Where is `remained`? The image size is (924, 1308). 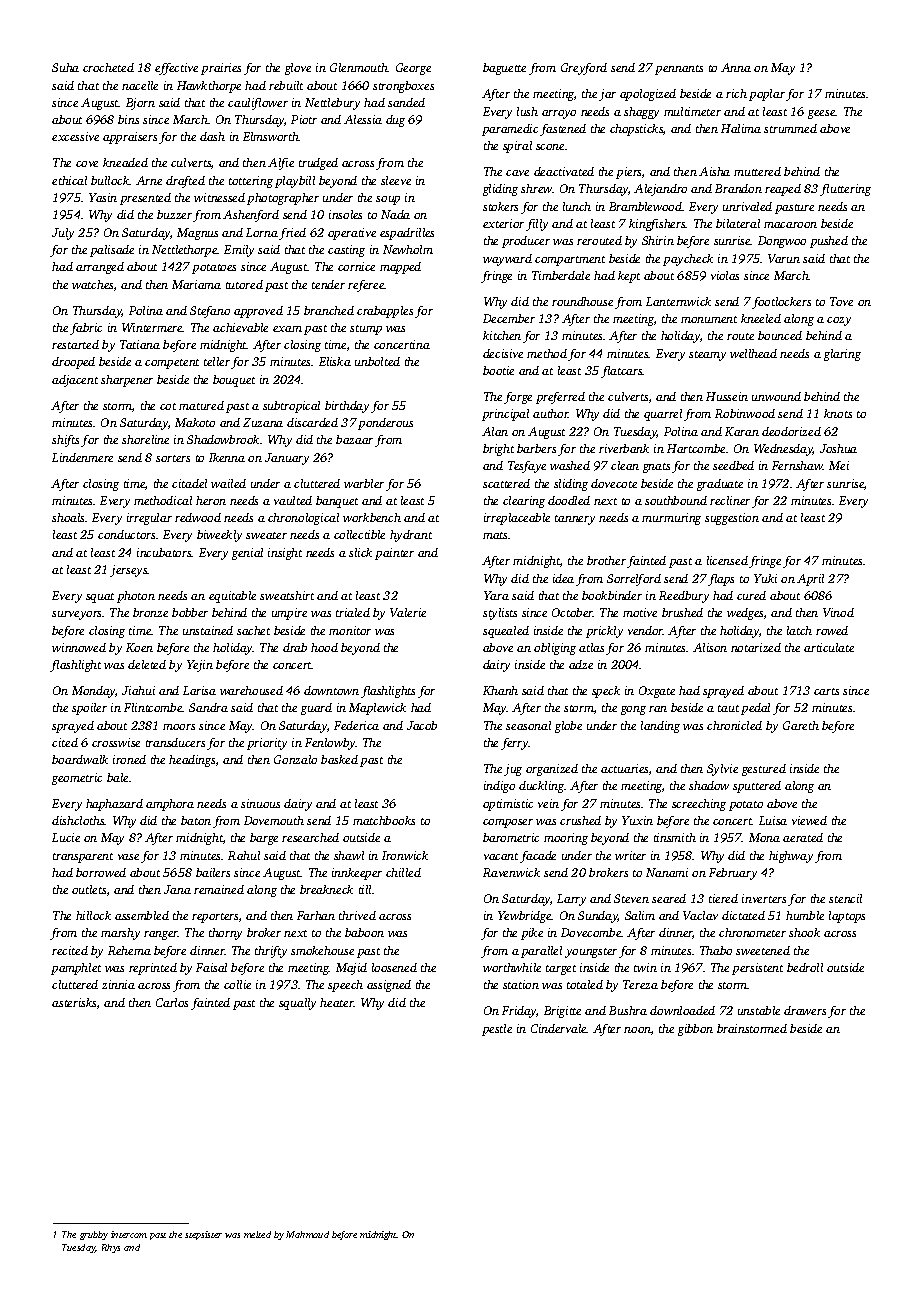 remained is located at coordinates (219, 889).
